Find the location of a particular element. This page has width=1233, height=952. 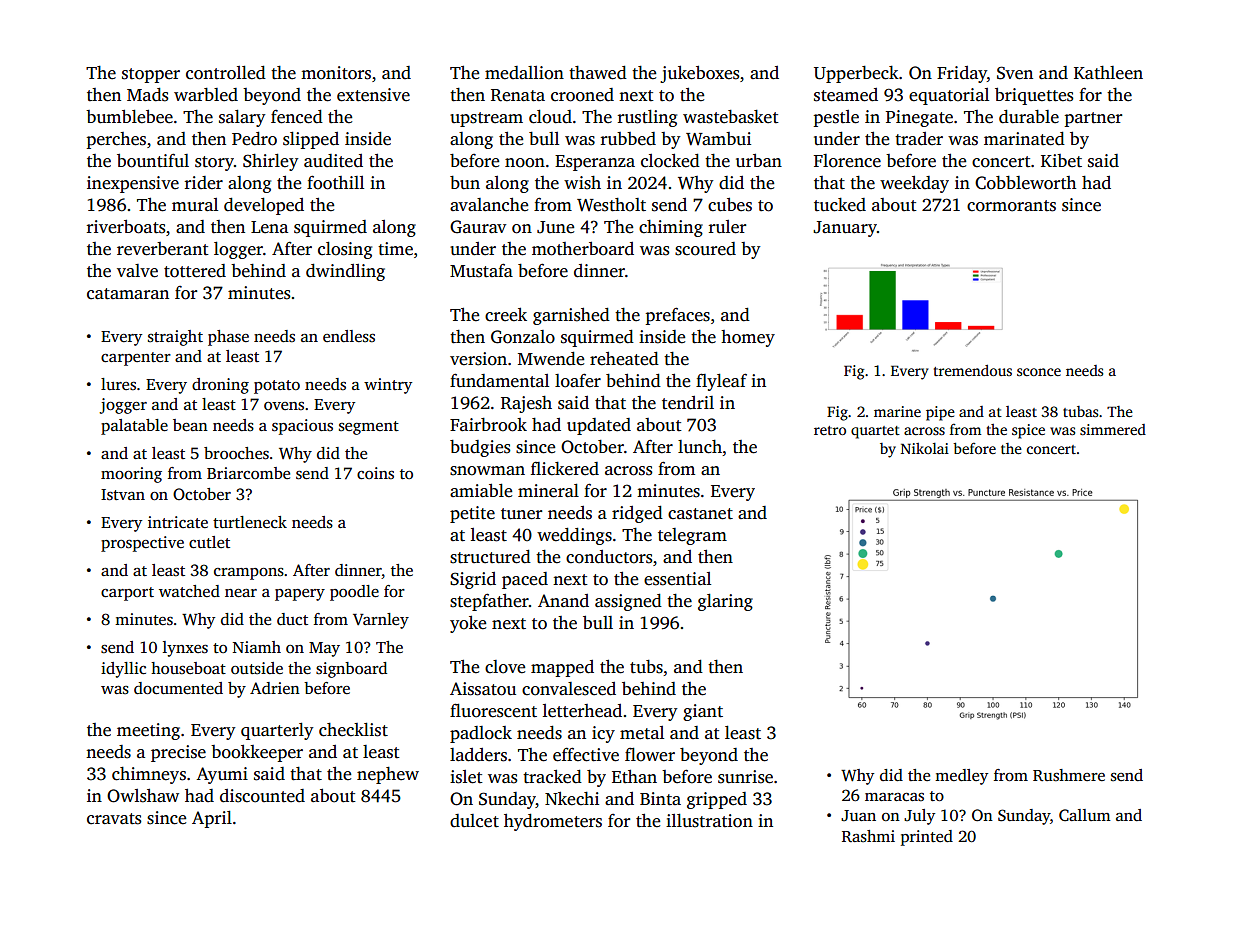

palatable is located at coordinates (134, 427).
